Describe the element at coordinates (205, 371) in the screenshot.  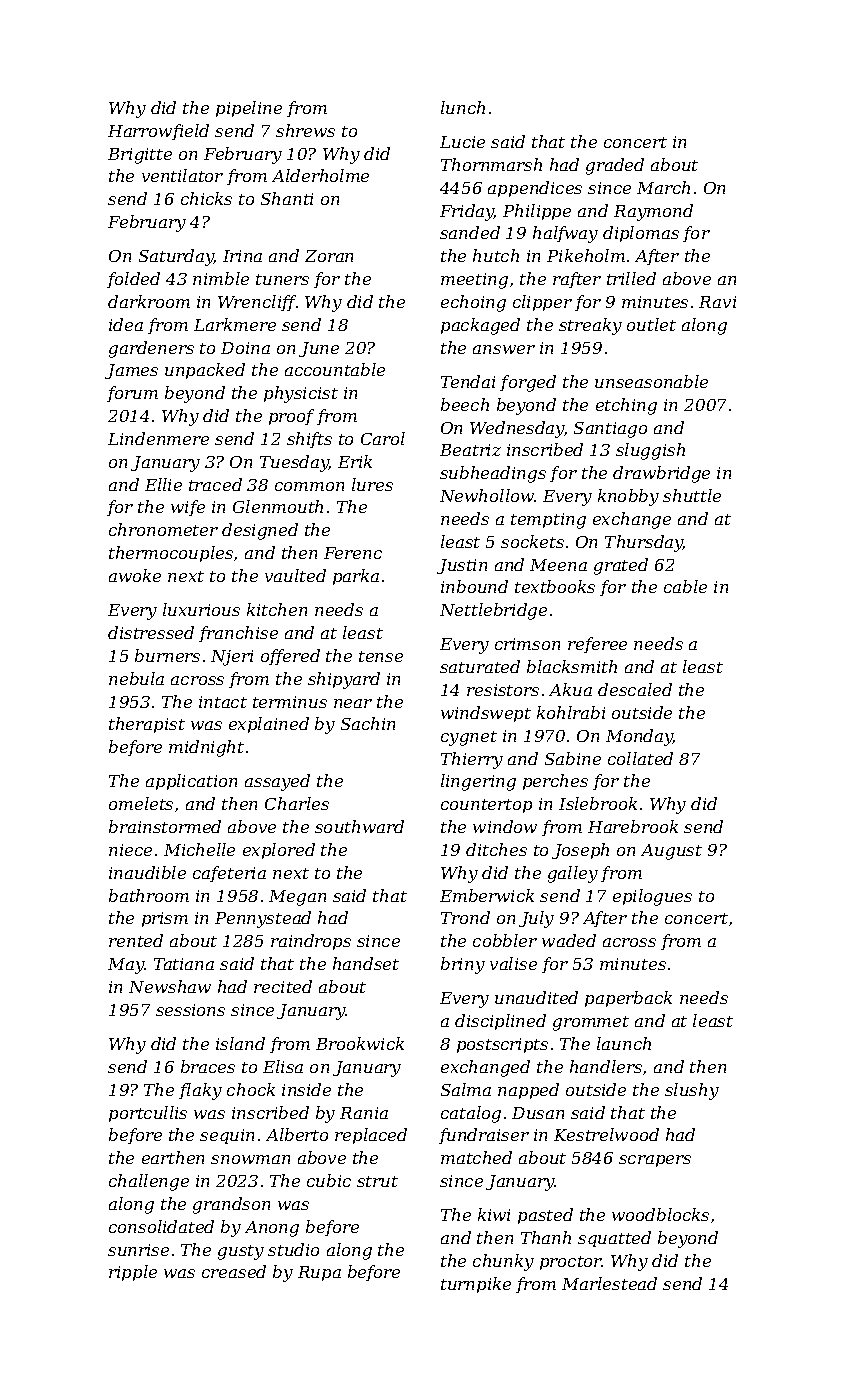
I see `unpacked` at that location.
